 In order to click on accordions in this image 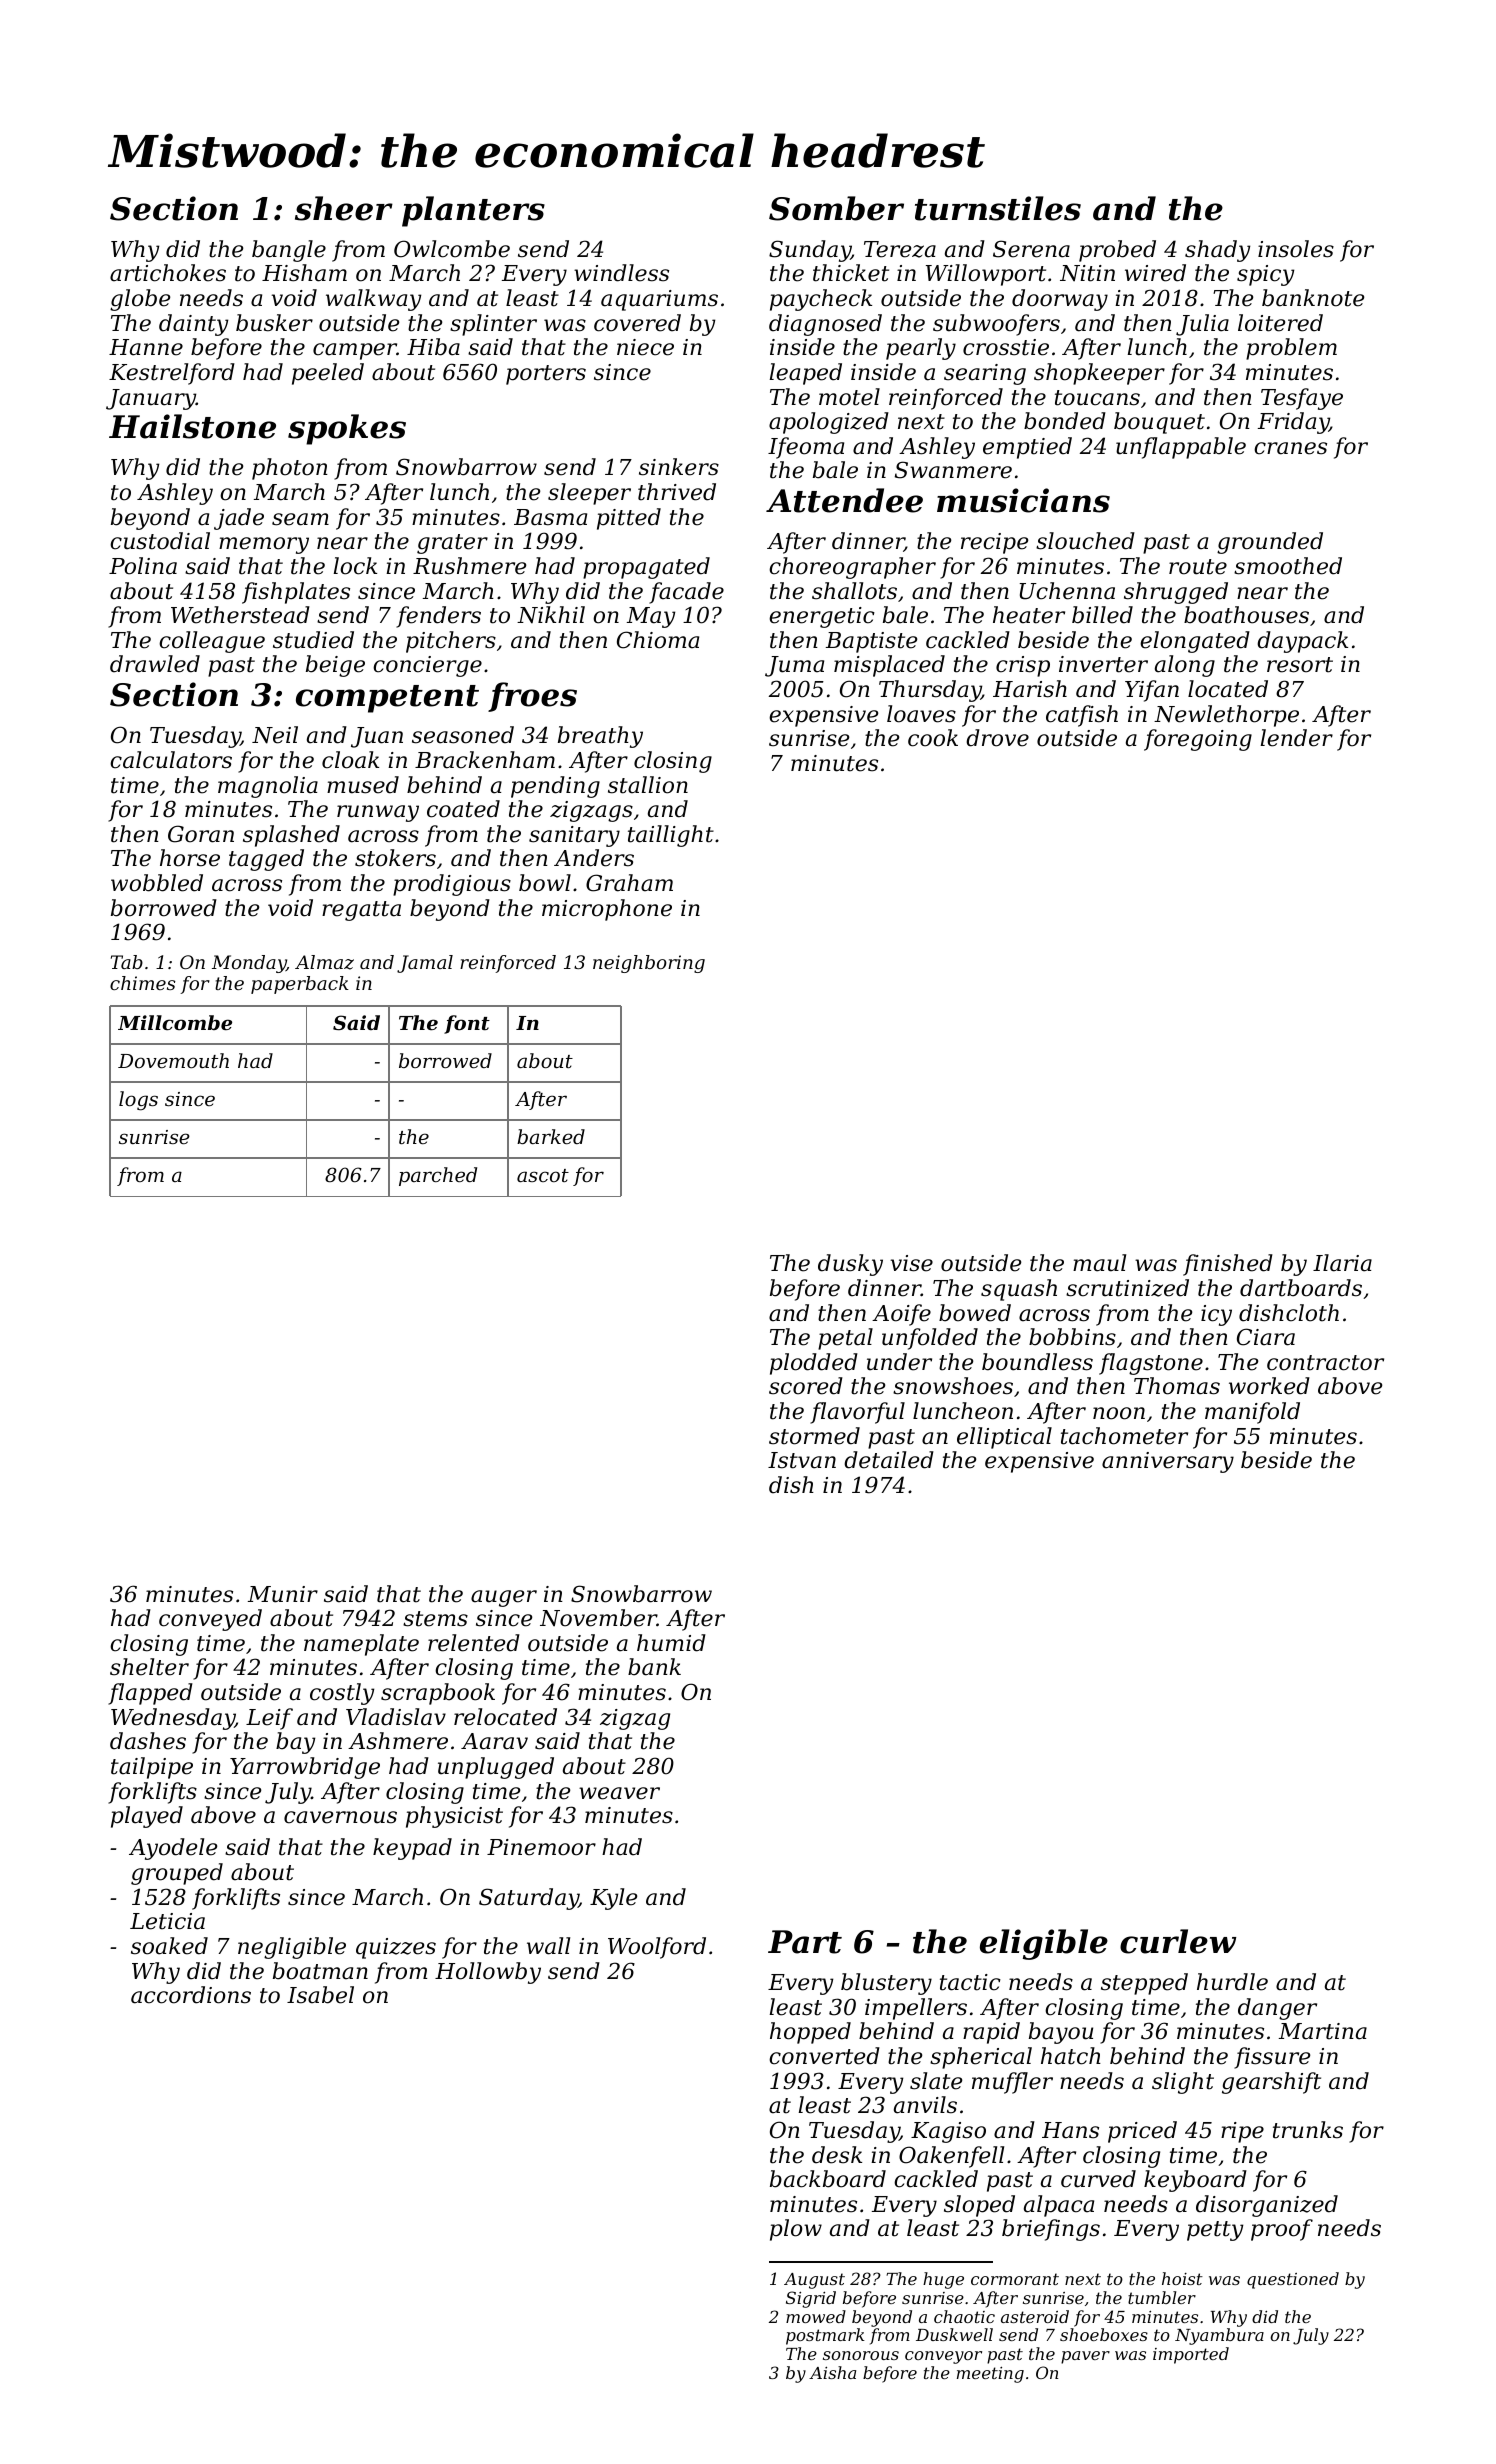, I will do `click(191, 1995)`.
